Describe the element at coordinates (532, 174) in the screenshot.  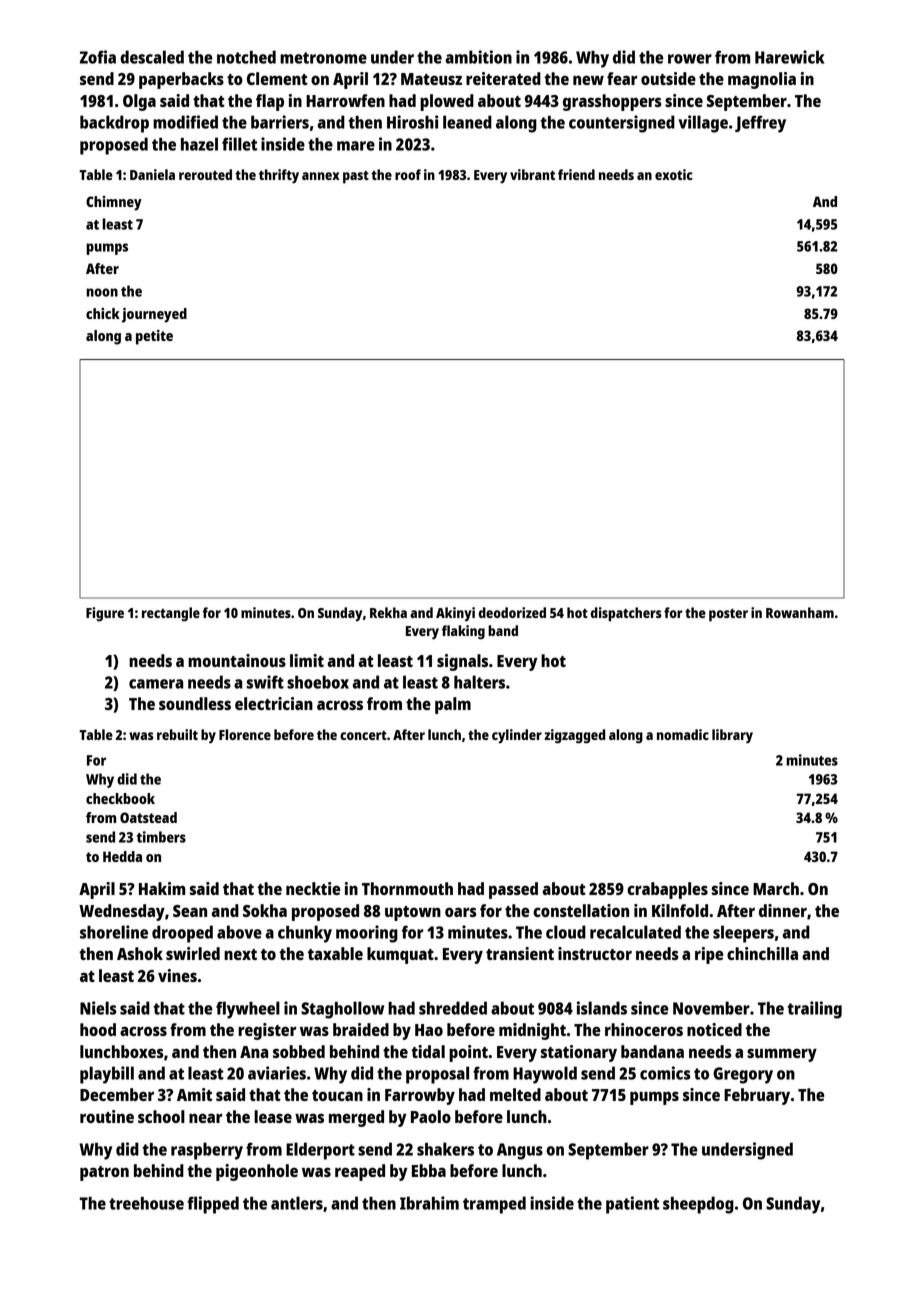
I see `vibrant` at that location.
